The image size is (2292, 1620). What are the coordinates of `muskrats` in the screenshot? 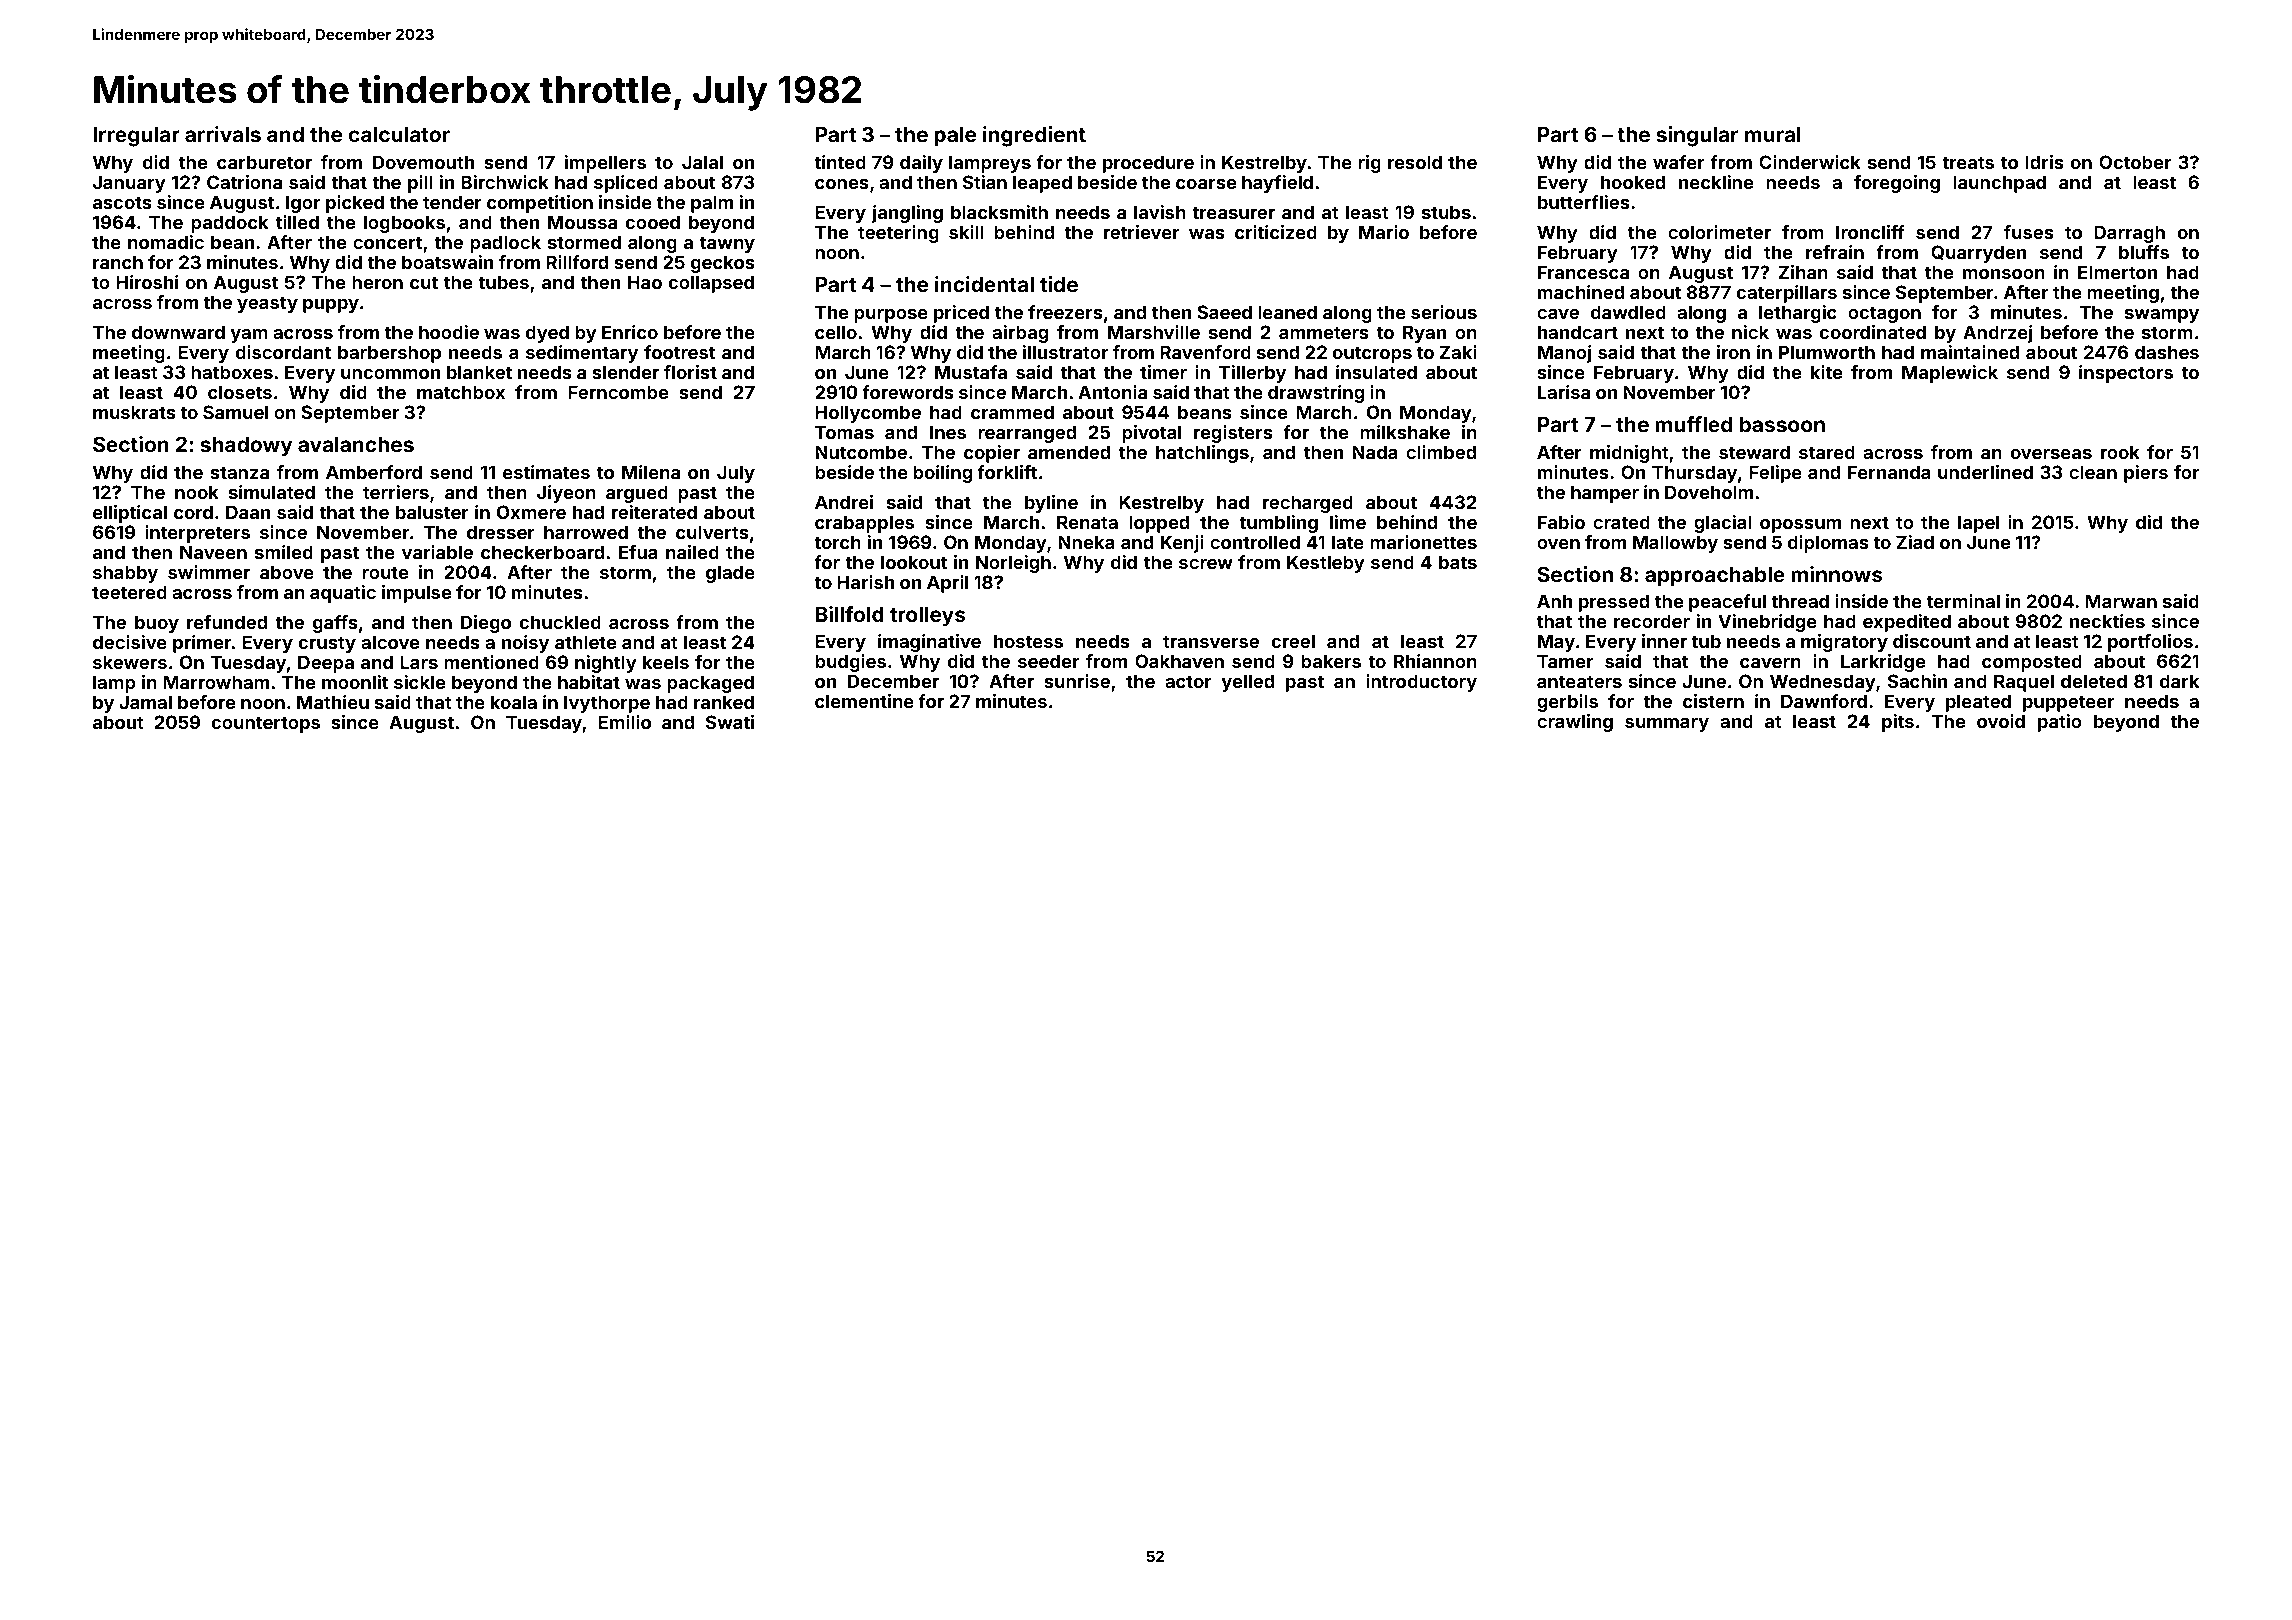 It's located at (134, 412).
